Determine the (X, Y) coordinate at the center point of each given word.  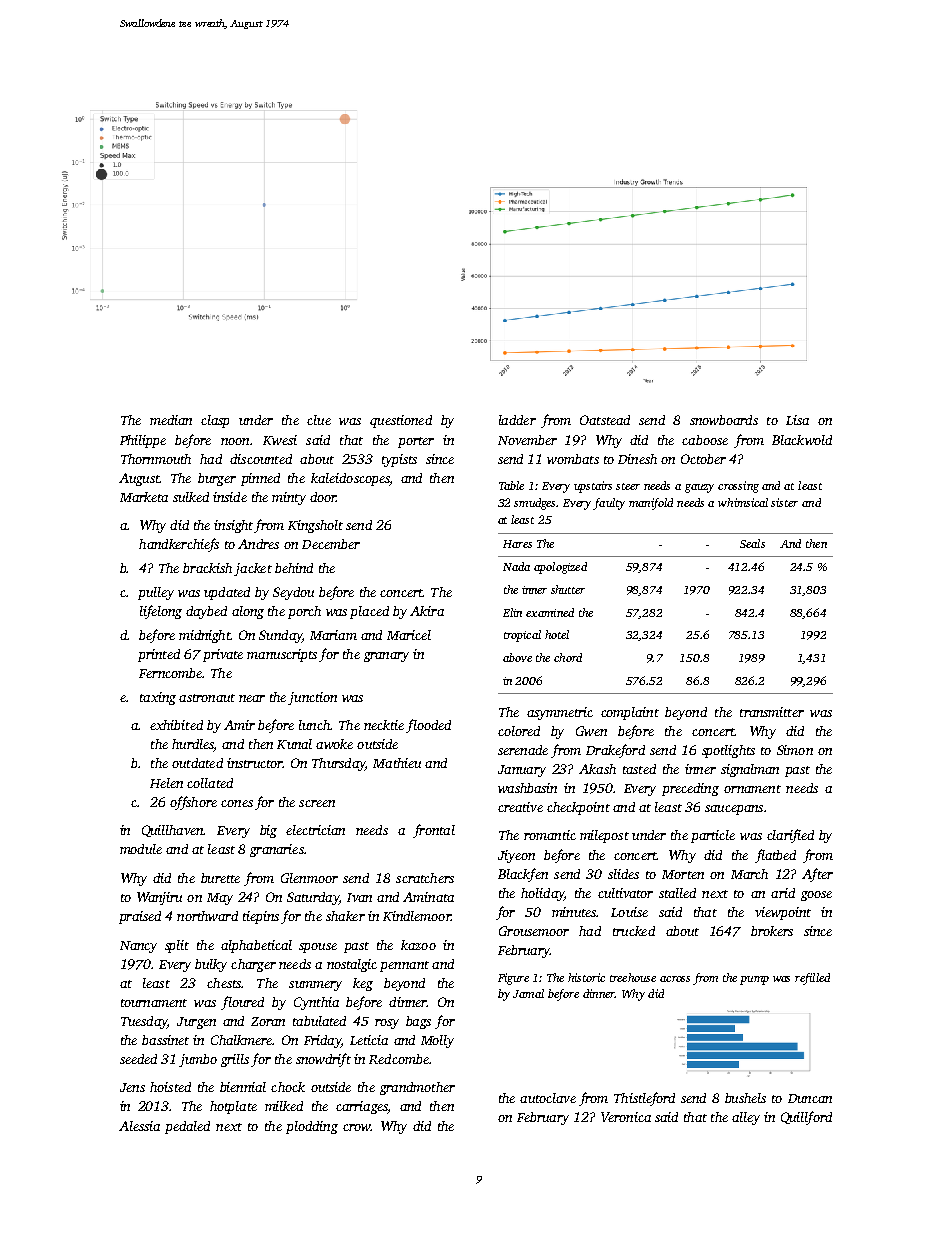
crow (357, 1127)
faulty (609, 504)
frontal (434, 831)
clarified (790, 836)
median (171, 420)
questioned (401, 421)
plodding (312, 1127)
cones (237, 803)
